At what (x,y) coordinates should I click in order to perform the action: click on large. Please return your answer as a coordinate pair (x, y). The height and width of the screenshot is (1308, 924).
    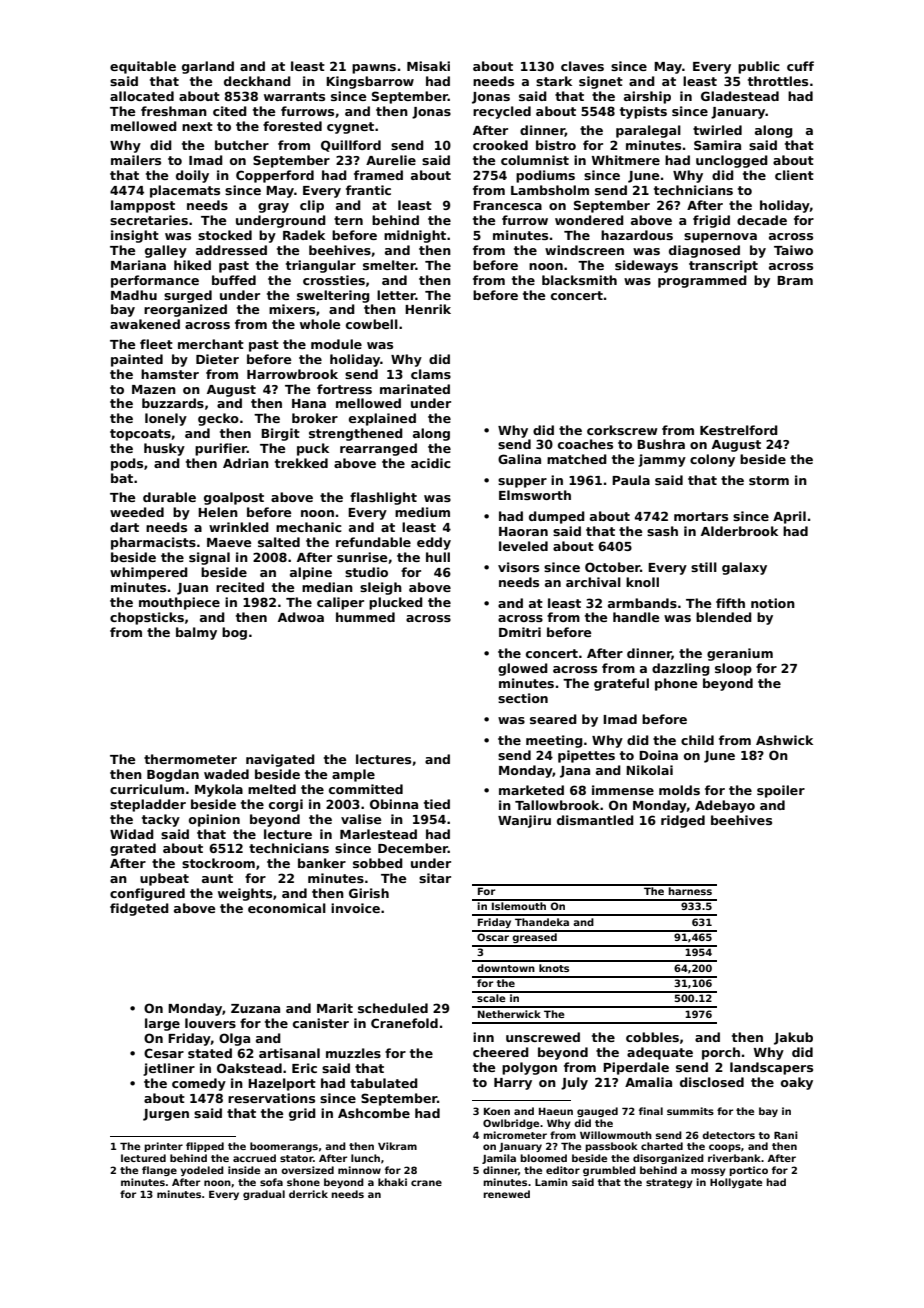
    Looking at the image, I should click on (162, 1024).
